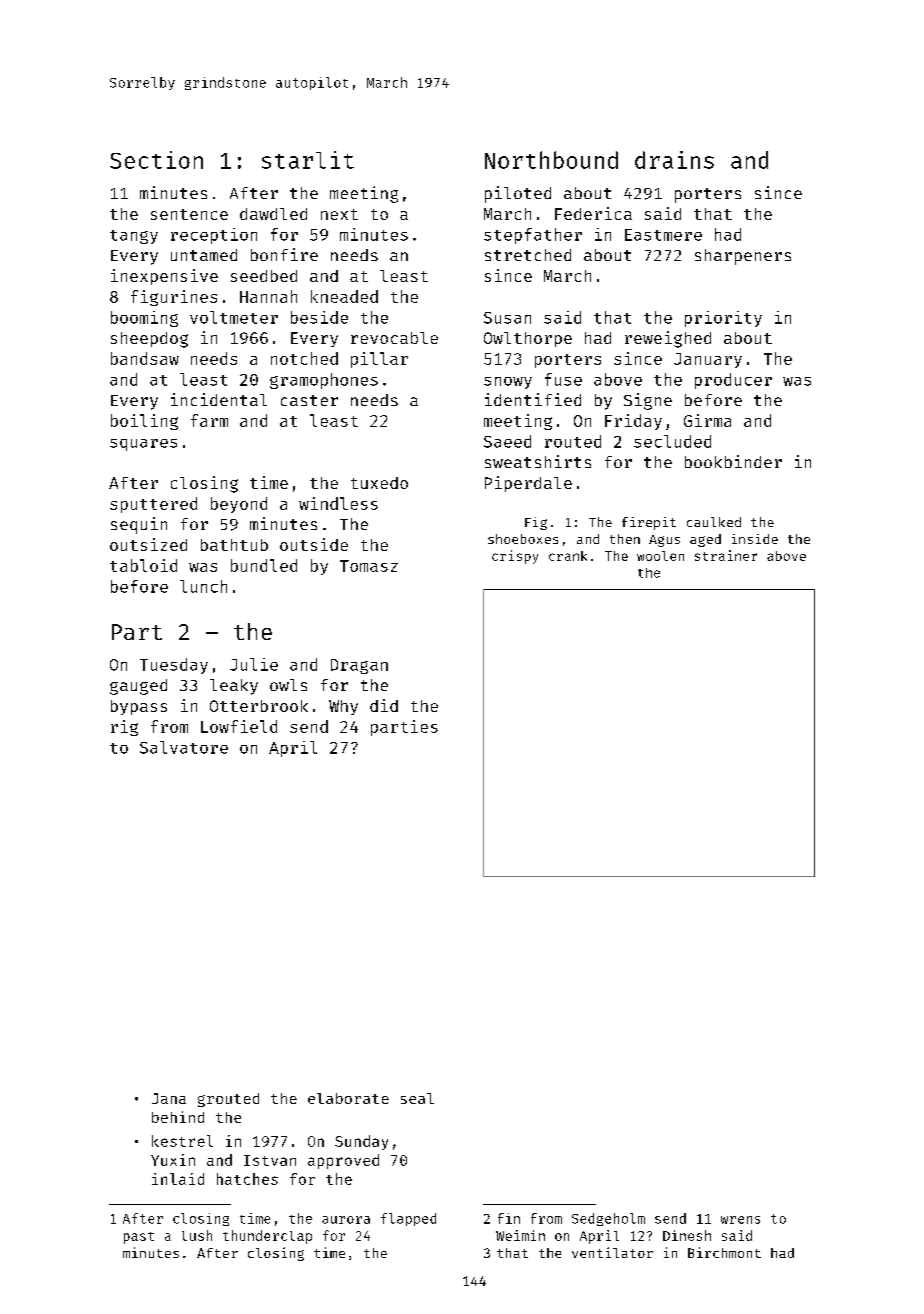  Describe the element at coordinates (520, 1235) in the document. I see `Weimin` at that location.
